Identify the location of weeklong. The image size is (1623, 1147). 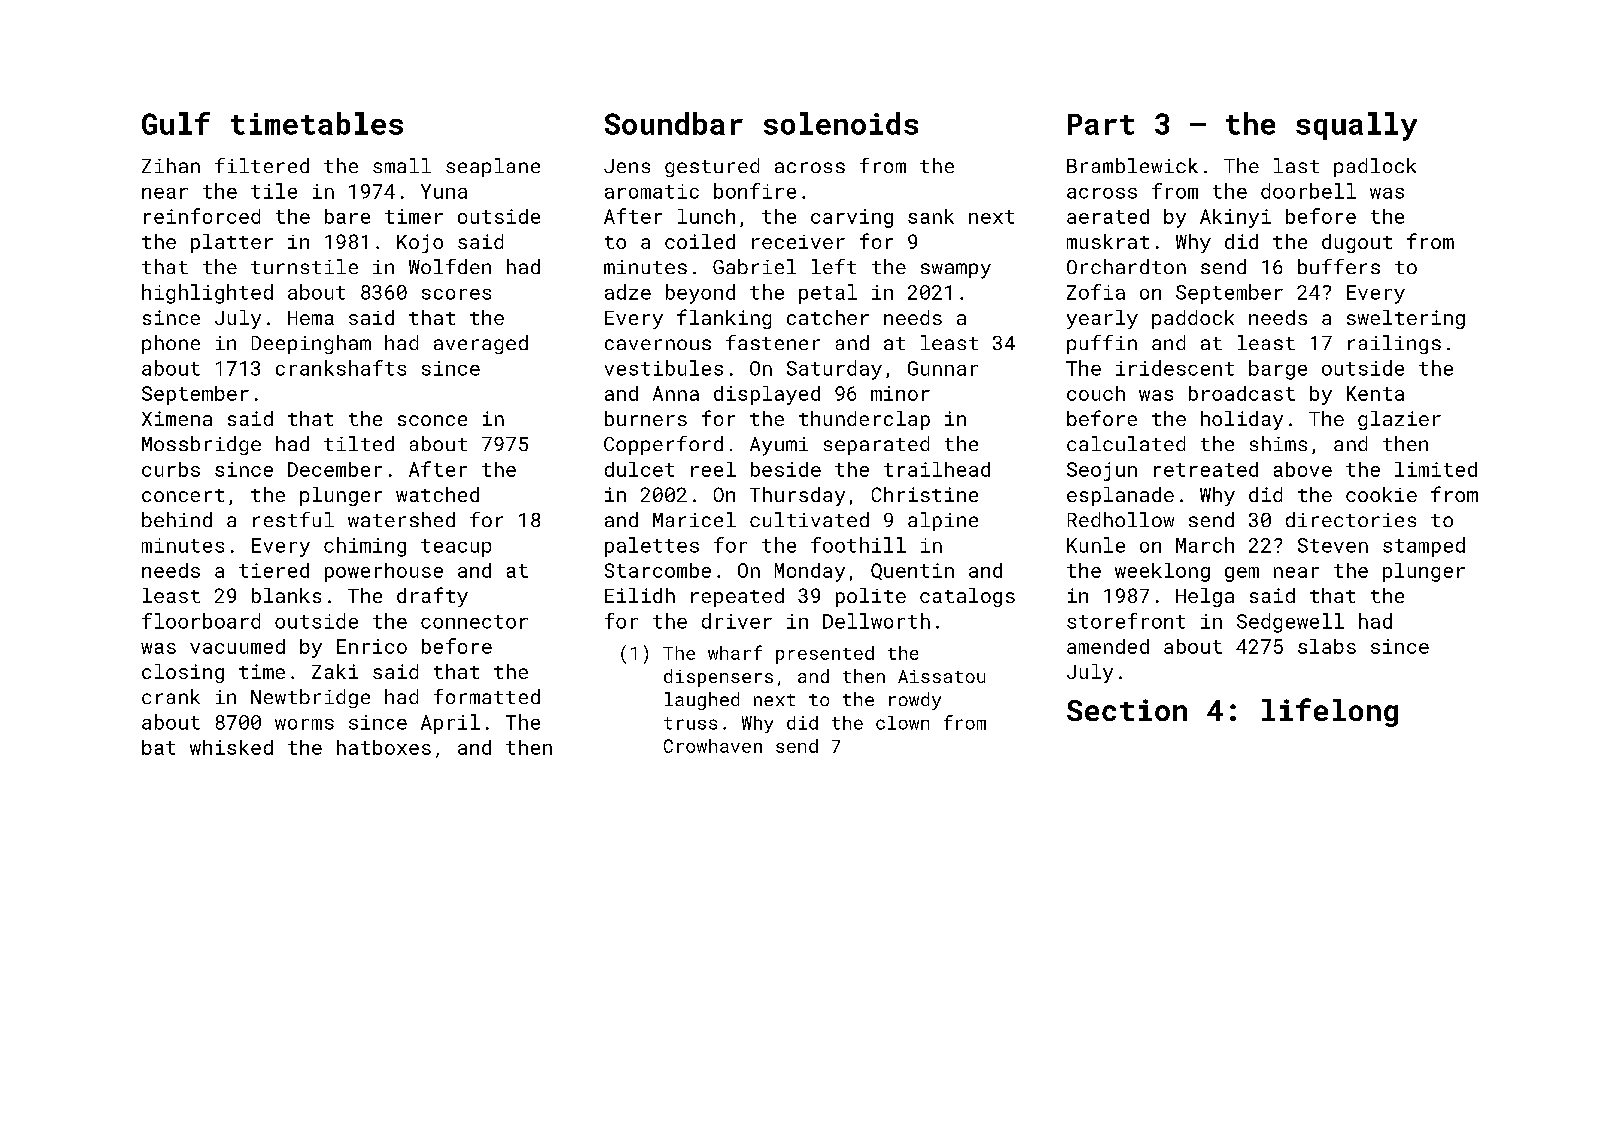
(1162, 572).
